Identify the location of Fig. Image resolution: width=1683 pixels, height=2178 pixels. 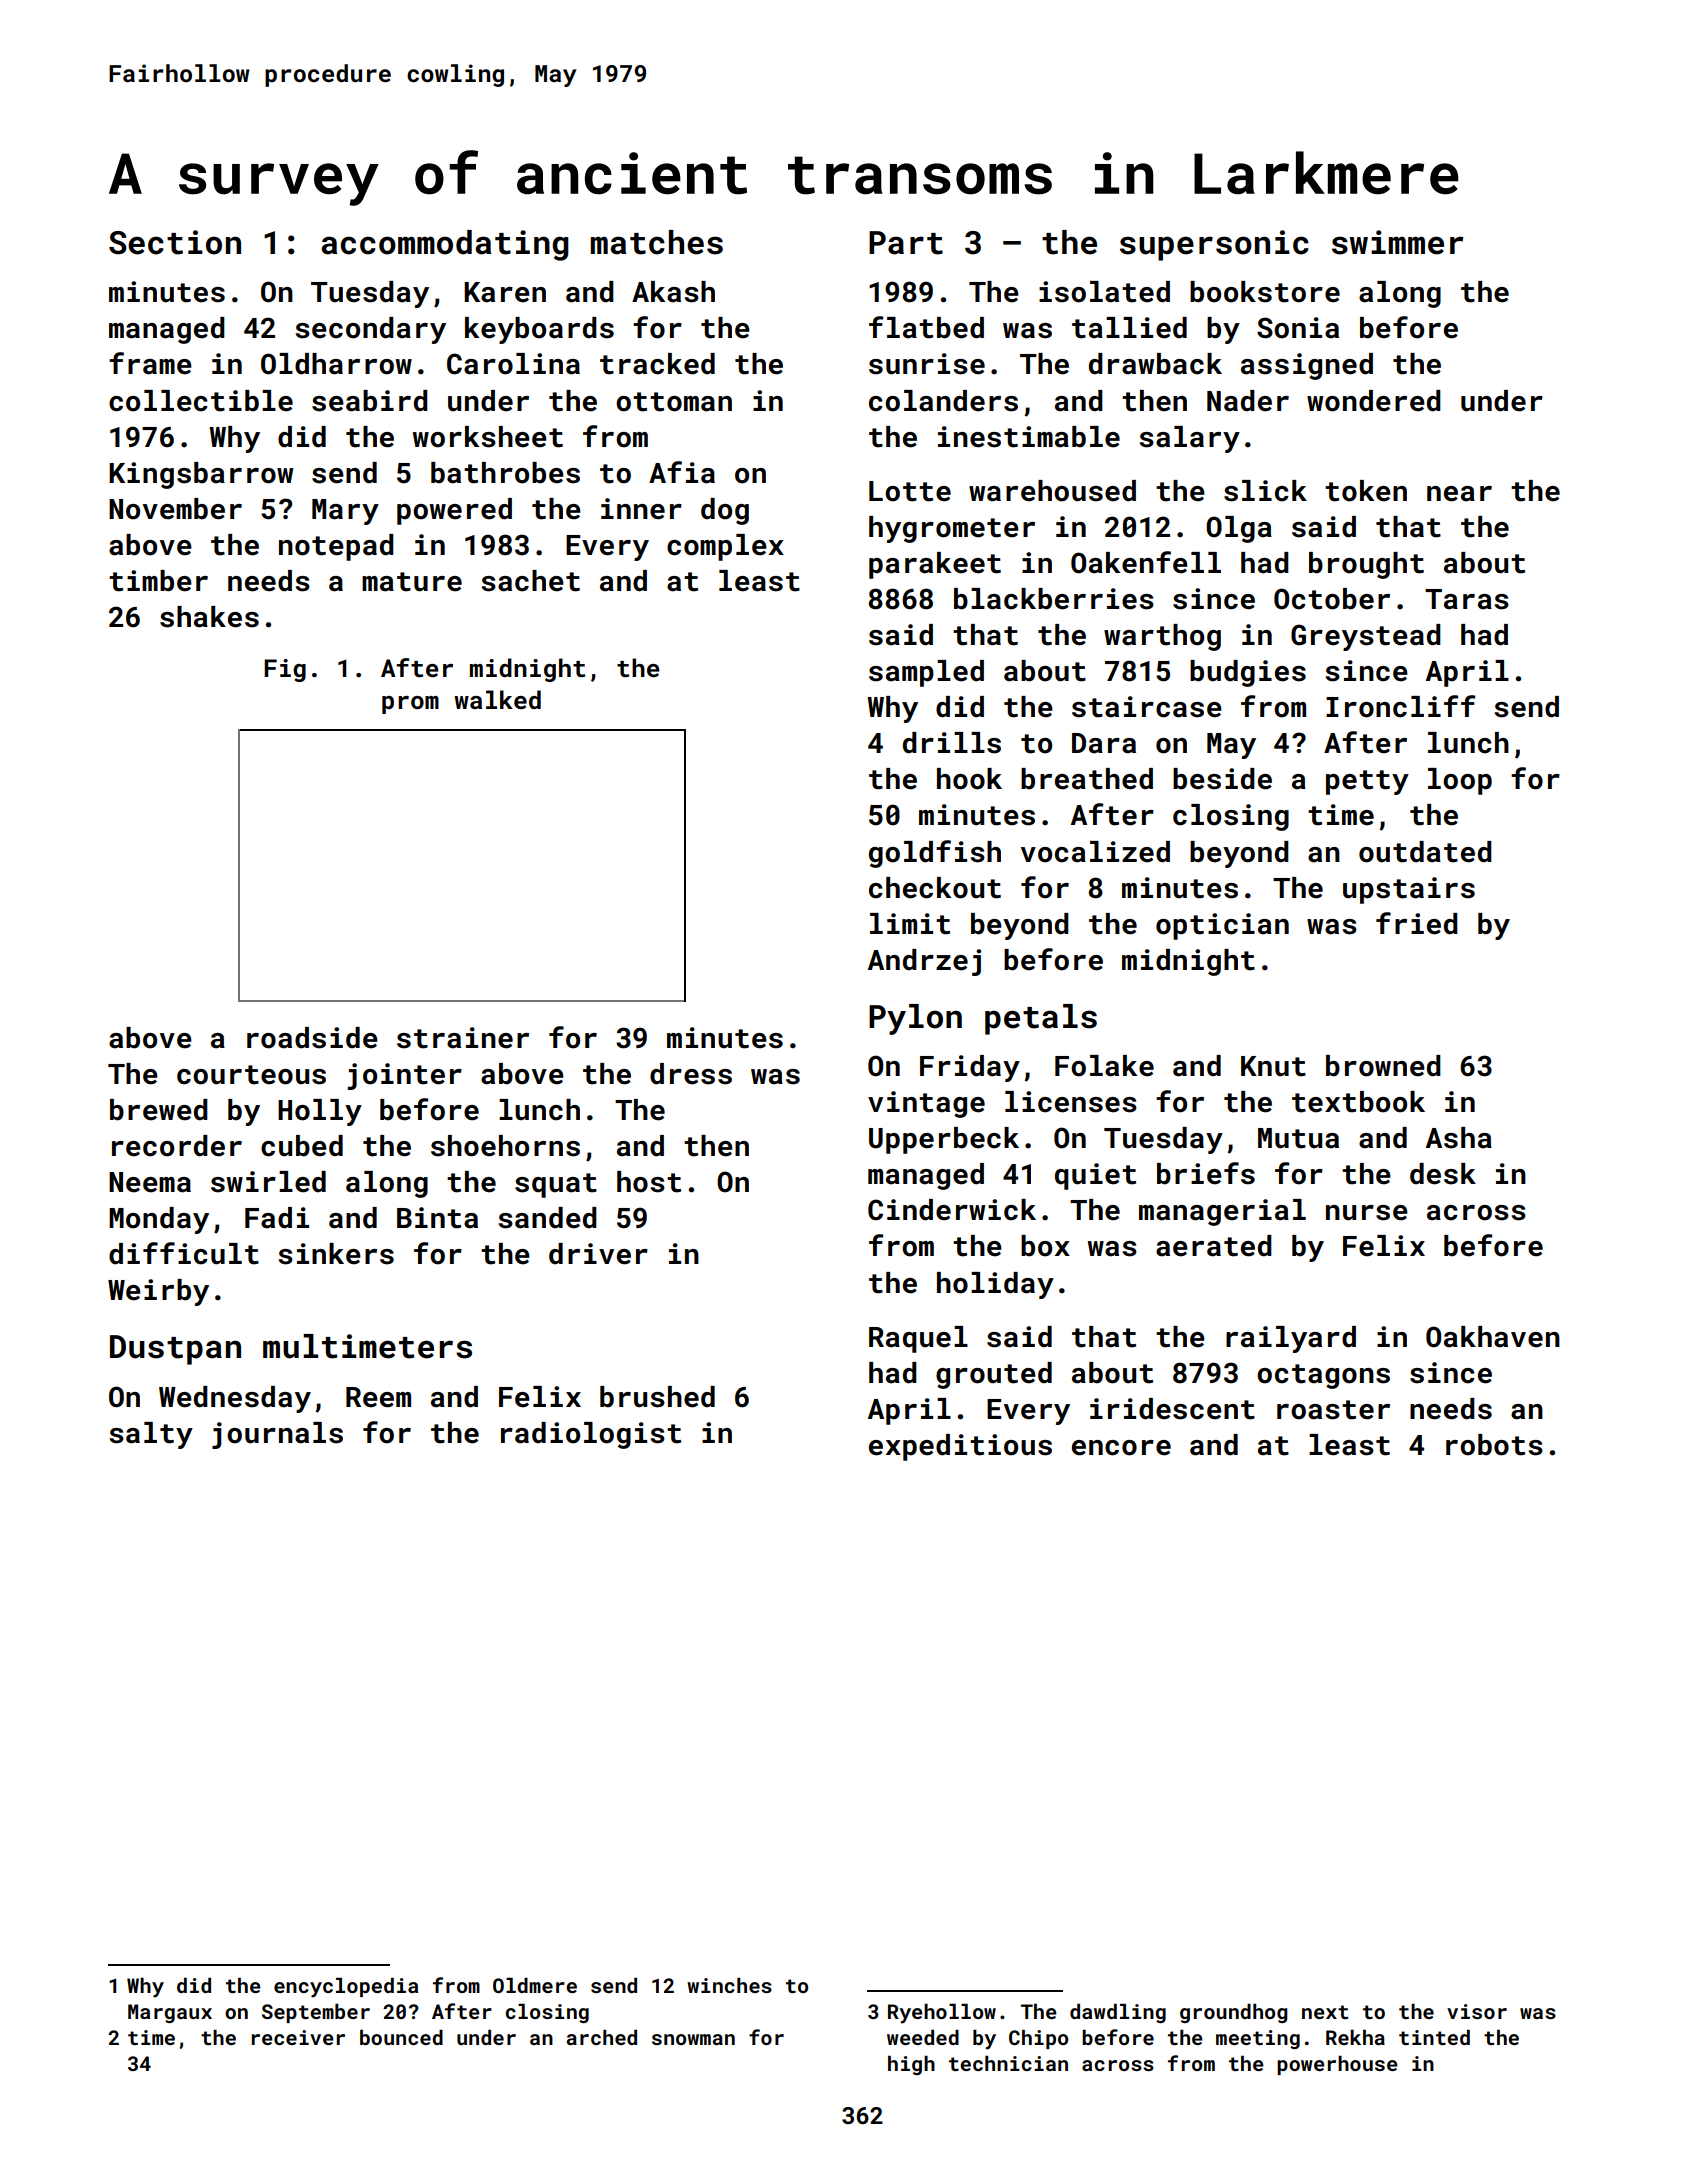
(285, 670).
